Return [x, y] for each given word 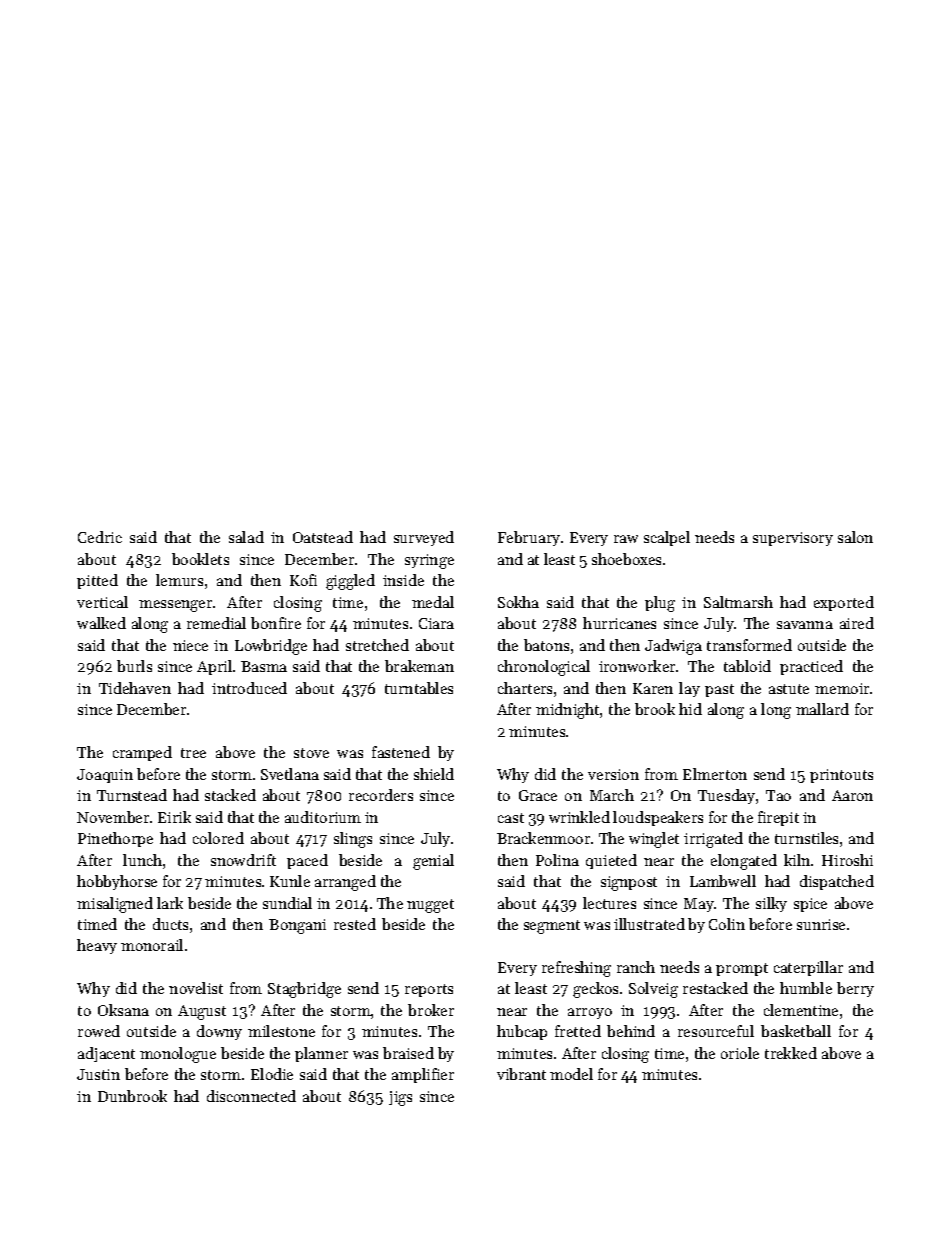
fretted [578, 1031]
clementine [801, 1010]
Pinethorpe [115, 839]
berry [855, 989]
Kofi [303, 580]
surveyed [424, 538]
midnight [567, 711]
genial [433, 862]
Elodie [272, 1074]
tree [193, 753]
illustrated [649, 924]
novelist [196, 988]
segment [552, 927]
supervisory [793, 539]
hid [690, 709]
